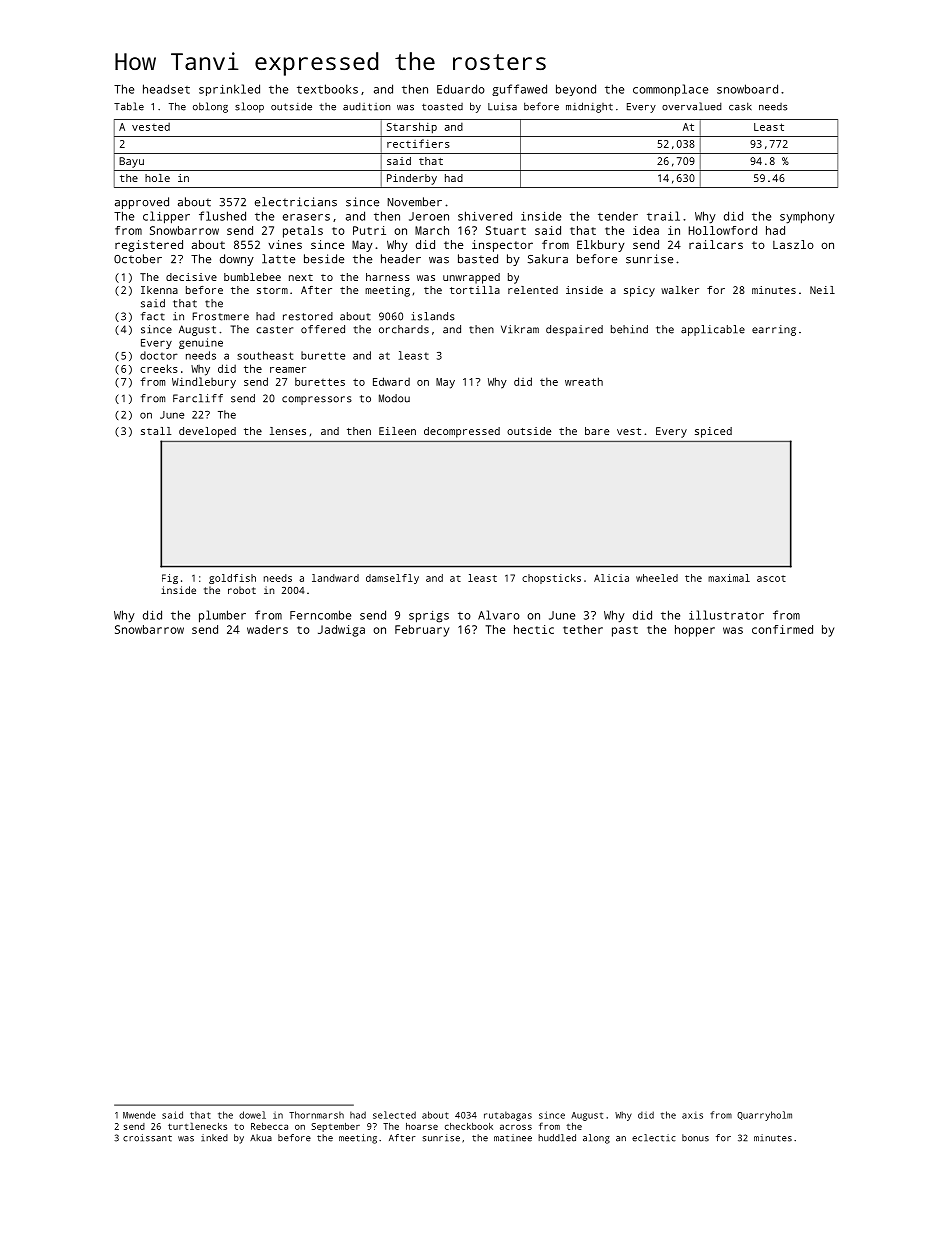 The height and width of the screenshot is (1233, 952). What do you see at coordinates (713, 330) in the screenshot?
I see `applicable` at bounding box center [713, 330].
